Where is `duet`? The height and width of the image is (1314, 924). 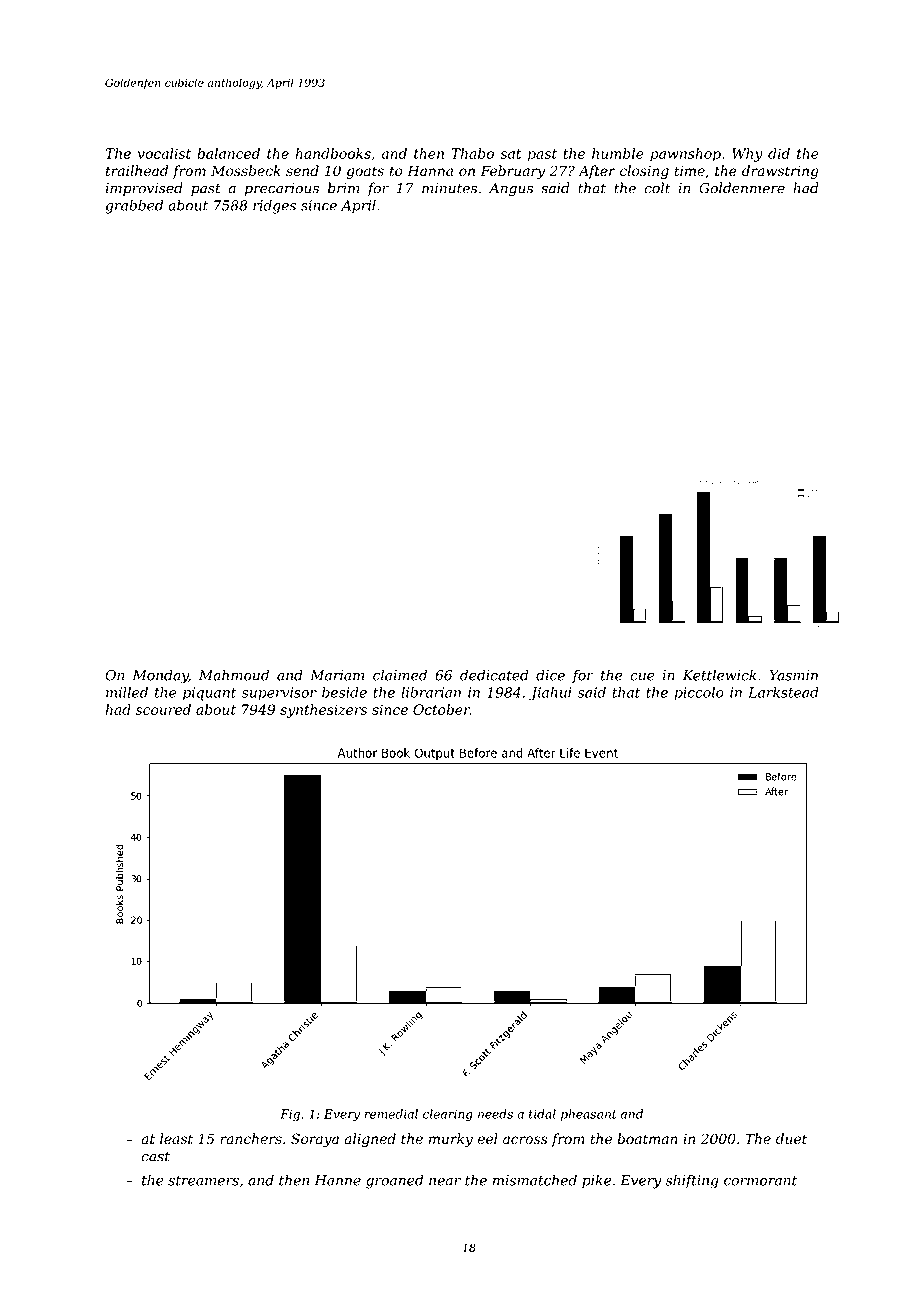
duet is located at coordinates (791, 1138).
